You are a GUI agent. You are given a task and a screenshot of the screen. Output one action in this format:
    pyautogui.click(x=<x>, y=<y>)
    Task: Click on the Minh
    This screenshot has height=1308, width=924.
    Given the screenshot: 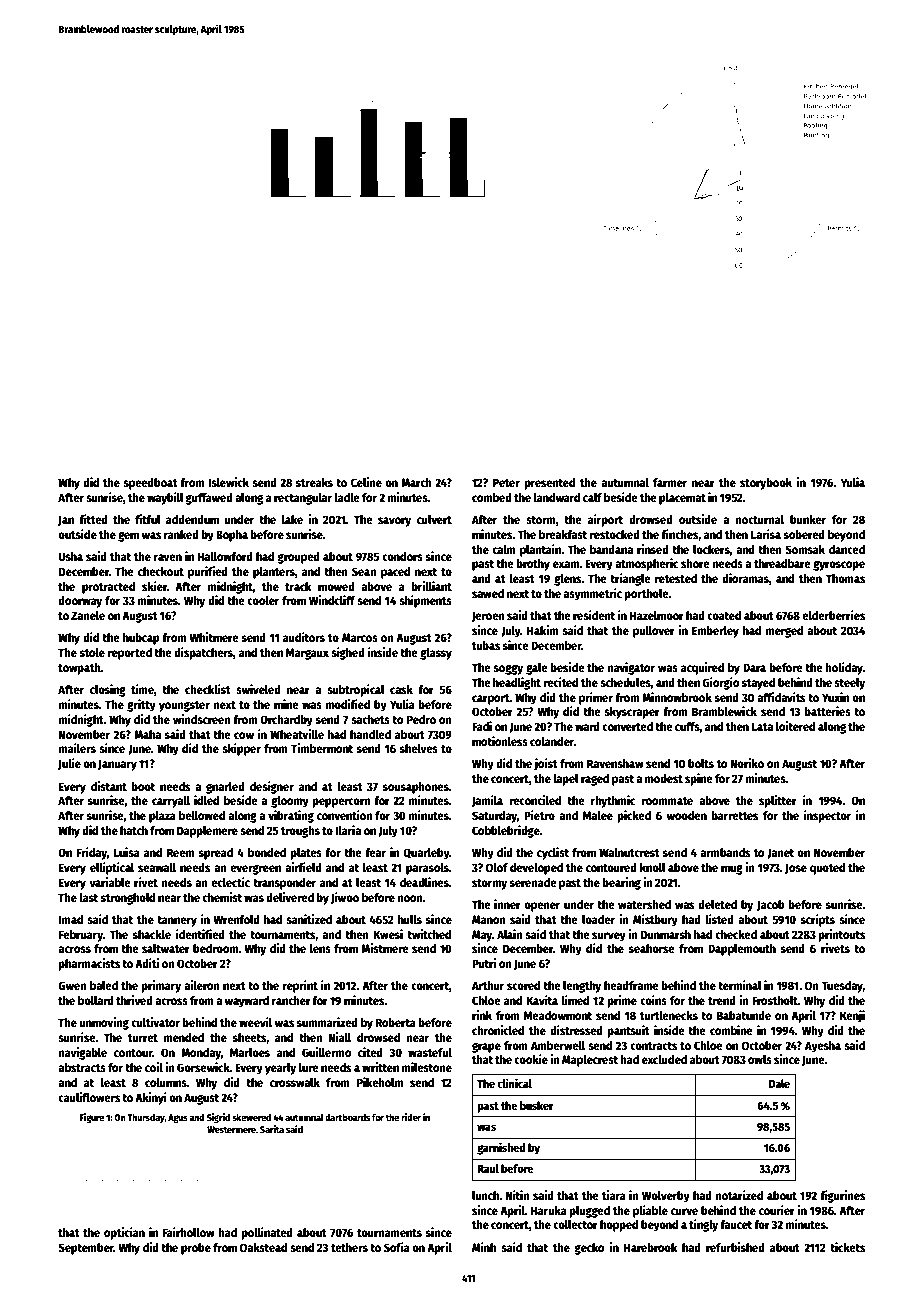 What is the action you would take?
    pyautogui.click(x=484, y=1247)
